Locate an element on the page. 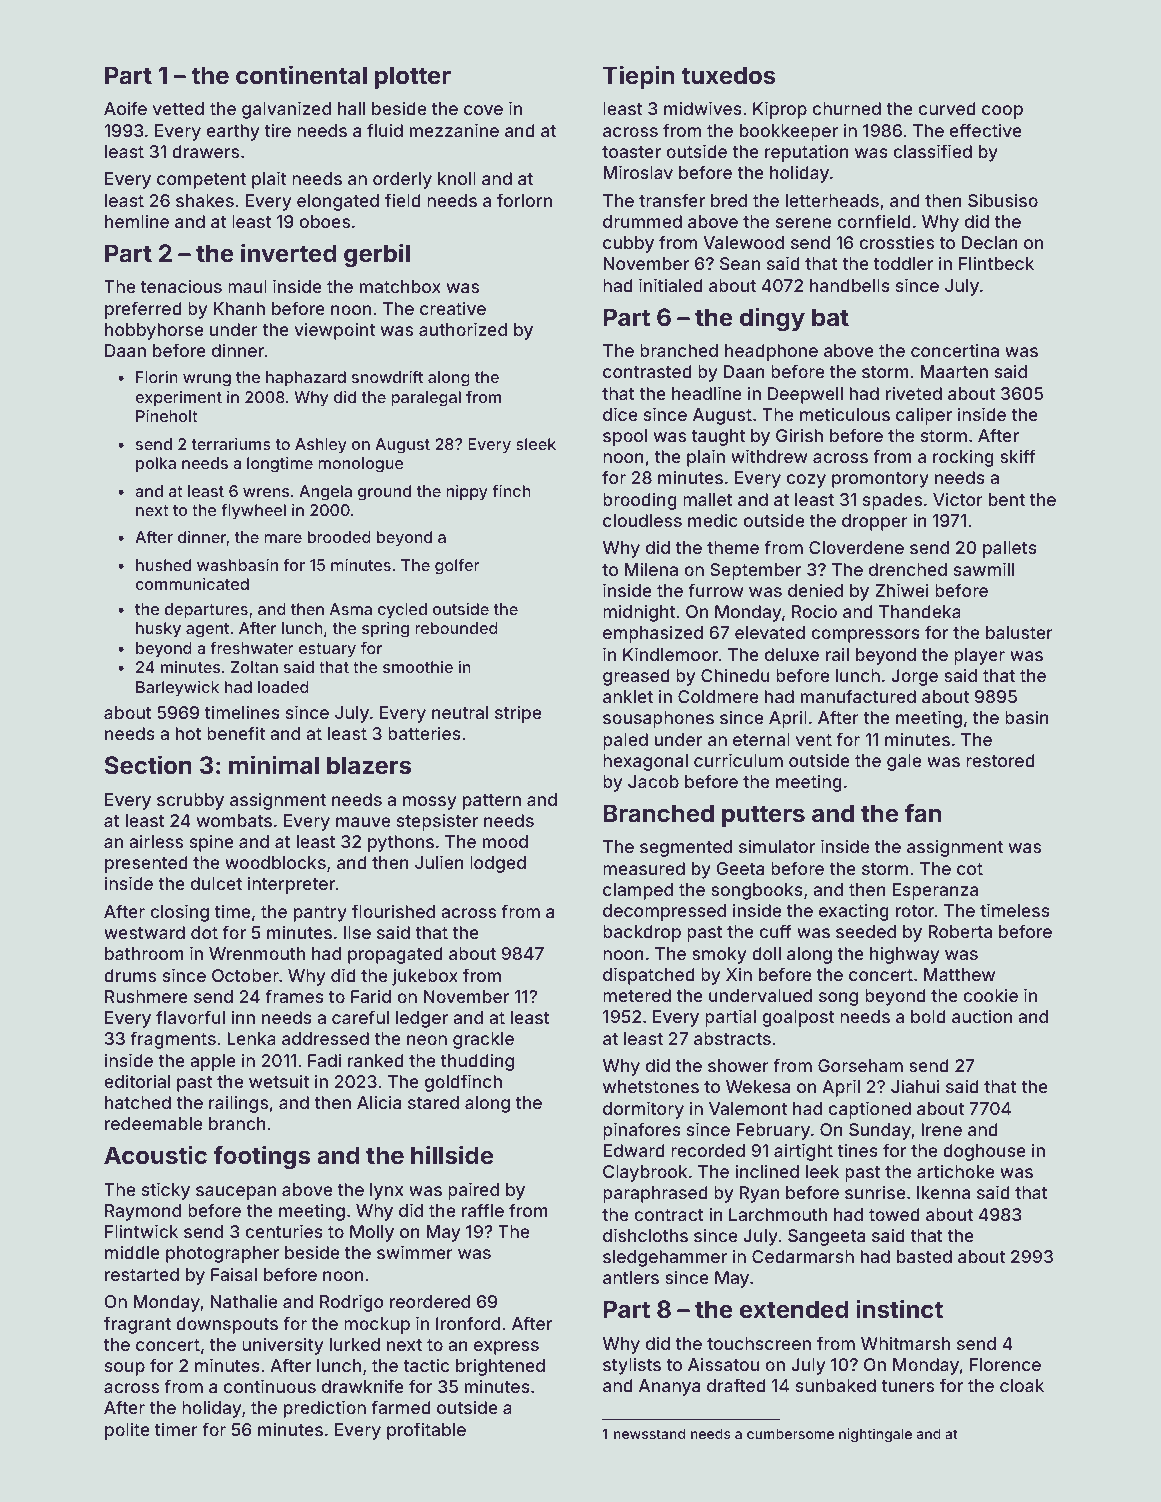 The width and height of the page is (1161, 1502). caliper is located at coordinates (924, 416).
